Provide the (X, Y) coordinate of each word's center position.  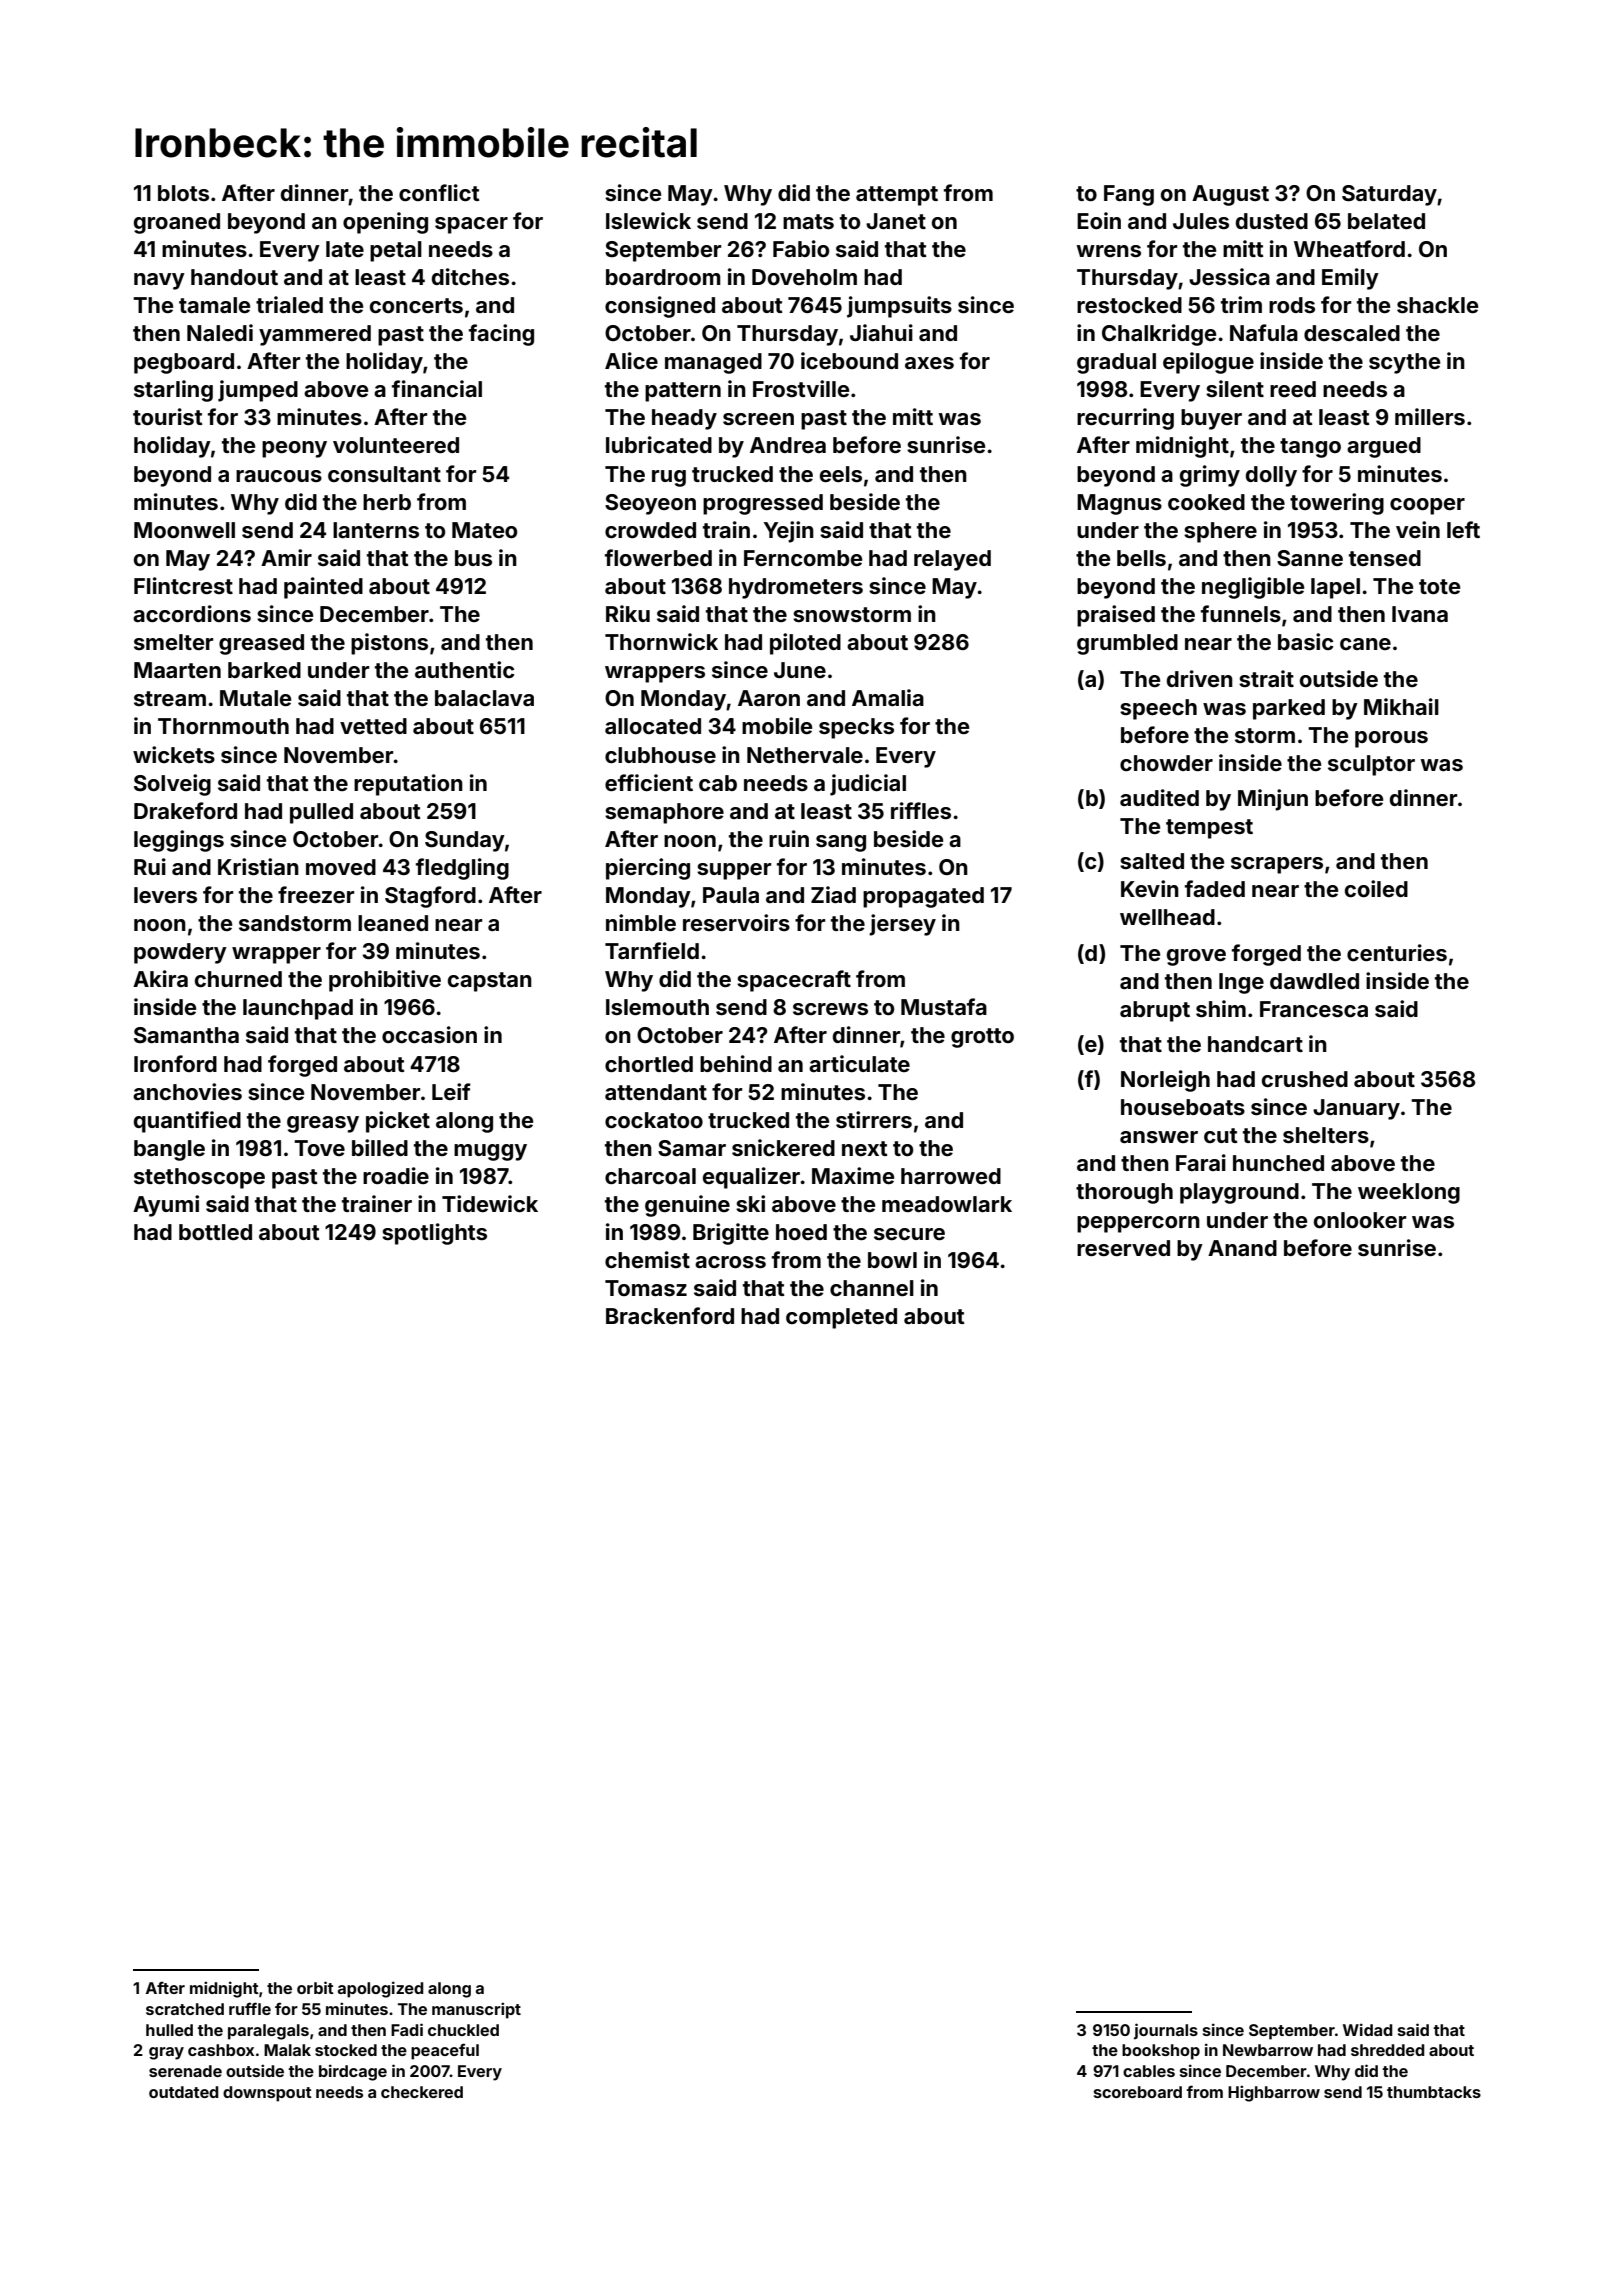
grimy (1210, 476)
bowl (892, 1260)
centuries (1397, 952)
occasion (429, 1034)
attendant (656, 1092)
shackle (1437, 305)
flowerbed (658, 557)
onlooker (1360, 1220)
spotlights (434, 1234)
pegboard (184, 363)
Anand (1242, 1248)
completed (841, 1318)
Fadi (407, 2029)
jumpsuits (899, 307)
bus (473, 558)
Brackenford (670, 1315)
